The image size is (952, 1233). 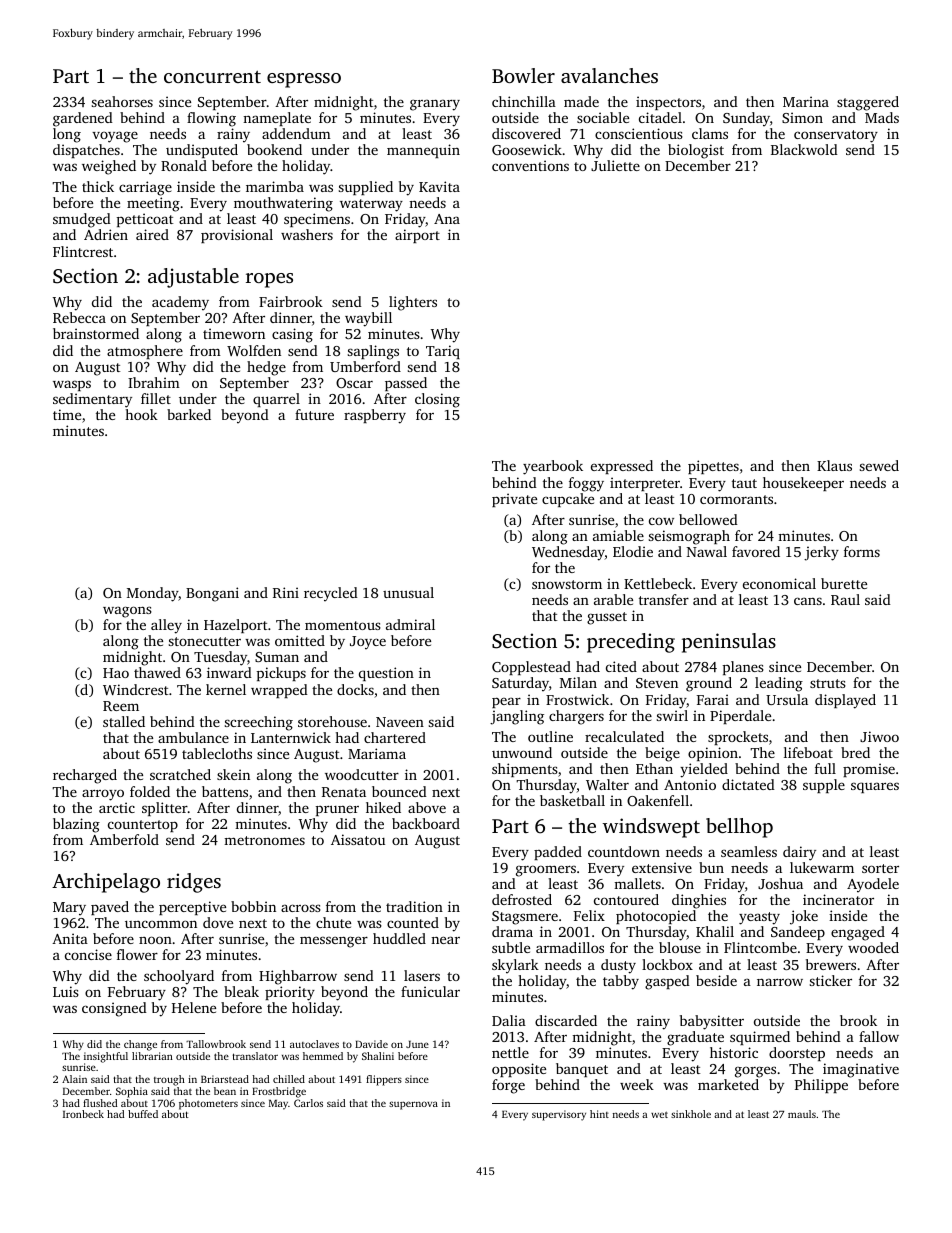 I want to click on blazing, so click(x=76, y=825).
